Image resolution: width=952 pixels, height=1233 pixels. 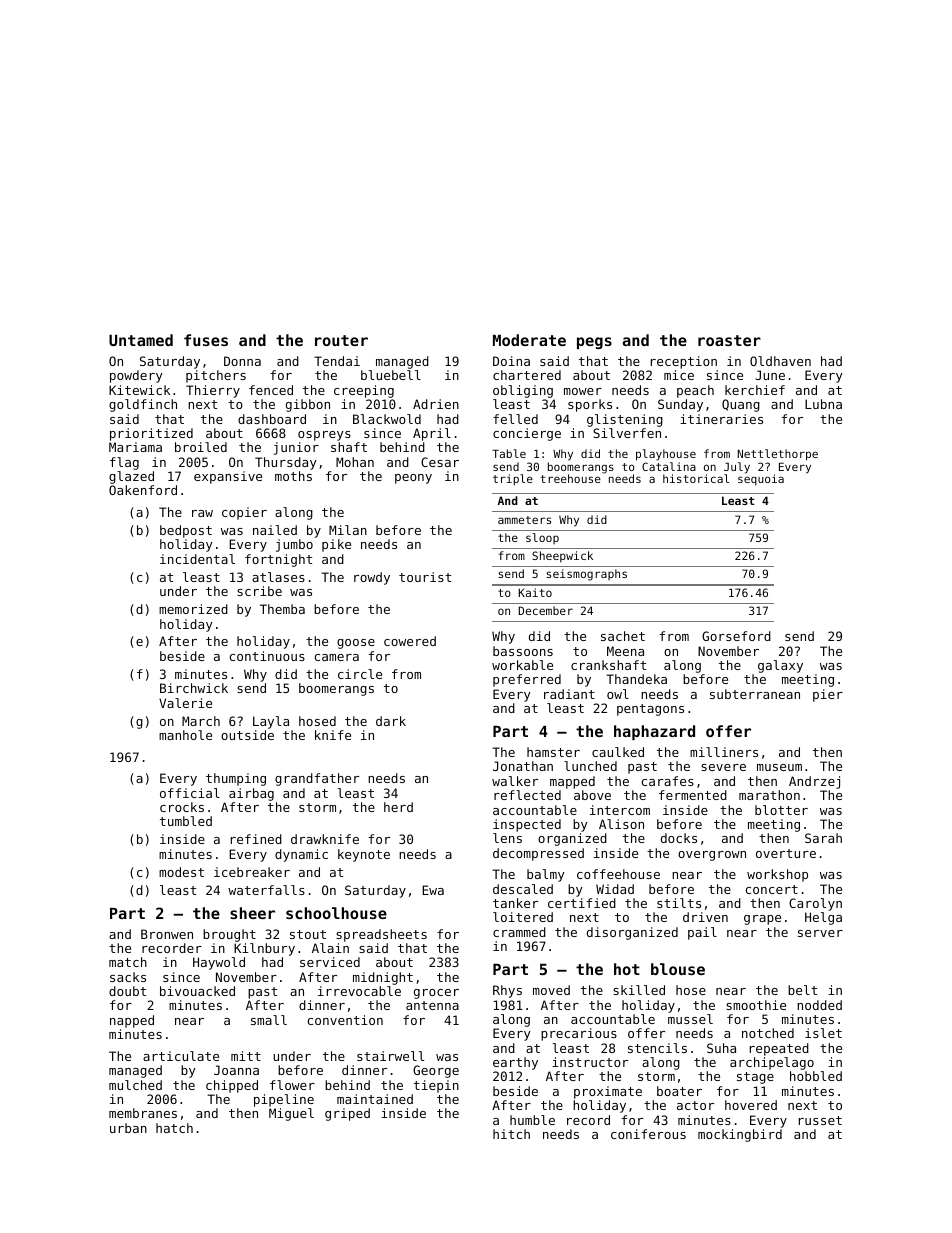 What do you see at coordinates (267, 656) in the screenshot?
I see `continuous` at bounding box center [267, 656].
